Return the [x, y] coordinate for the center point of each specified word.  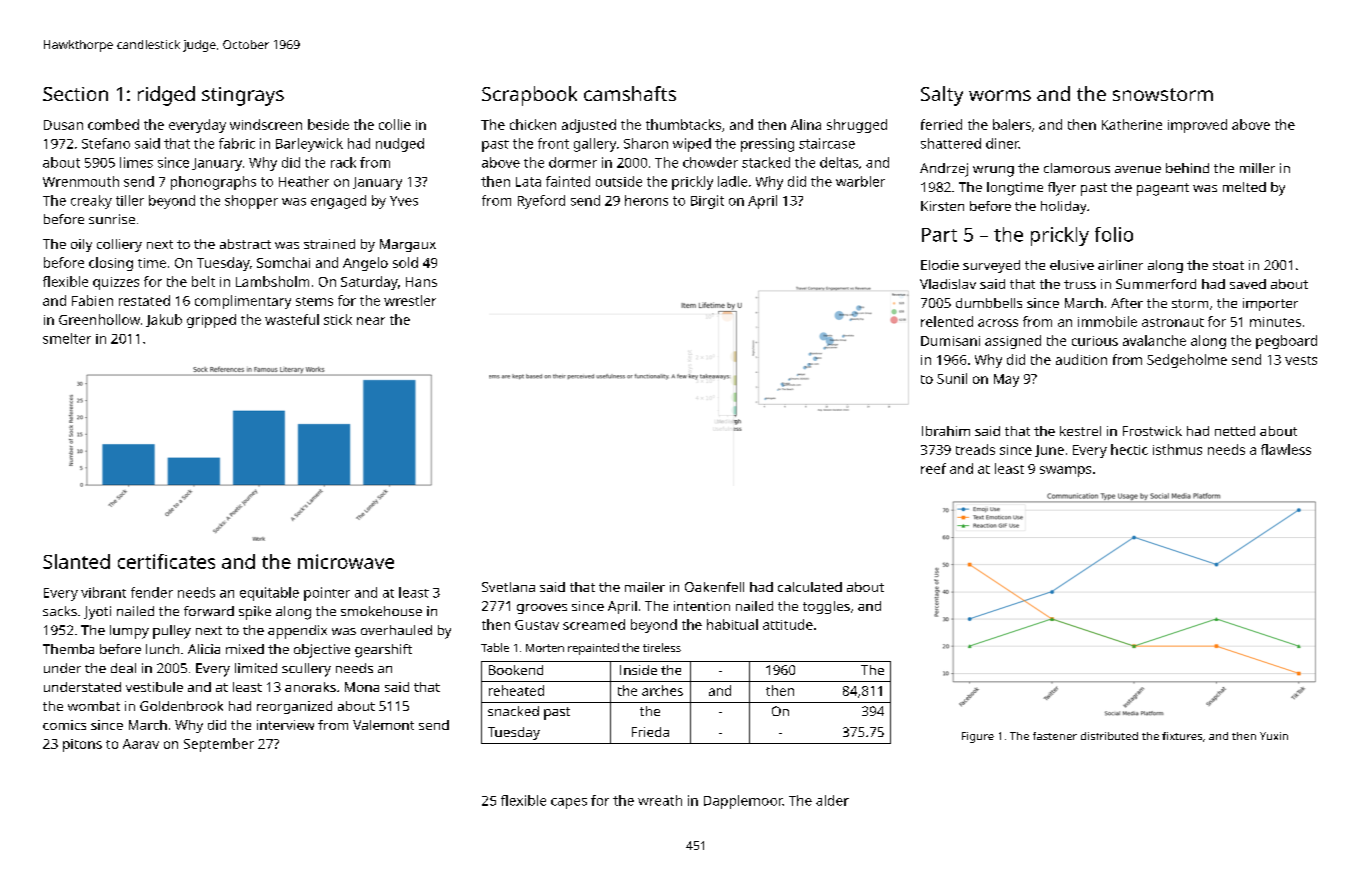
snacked [513, 711]
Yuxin [1274, 736]
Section [75, 94]
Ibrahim [946, 431]
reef [933, 468]
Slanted [76, 561]
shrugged [857, 126]
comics [64, 725]
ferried [941, 124]
